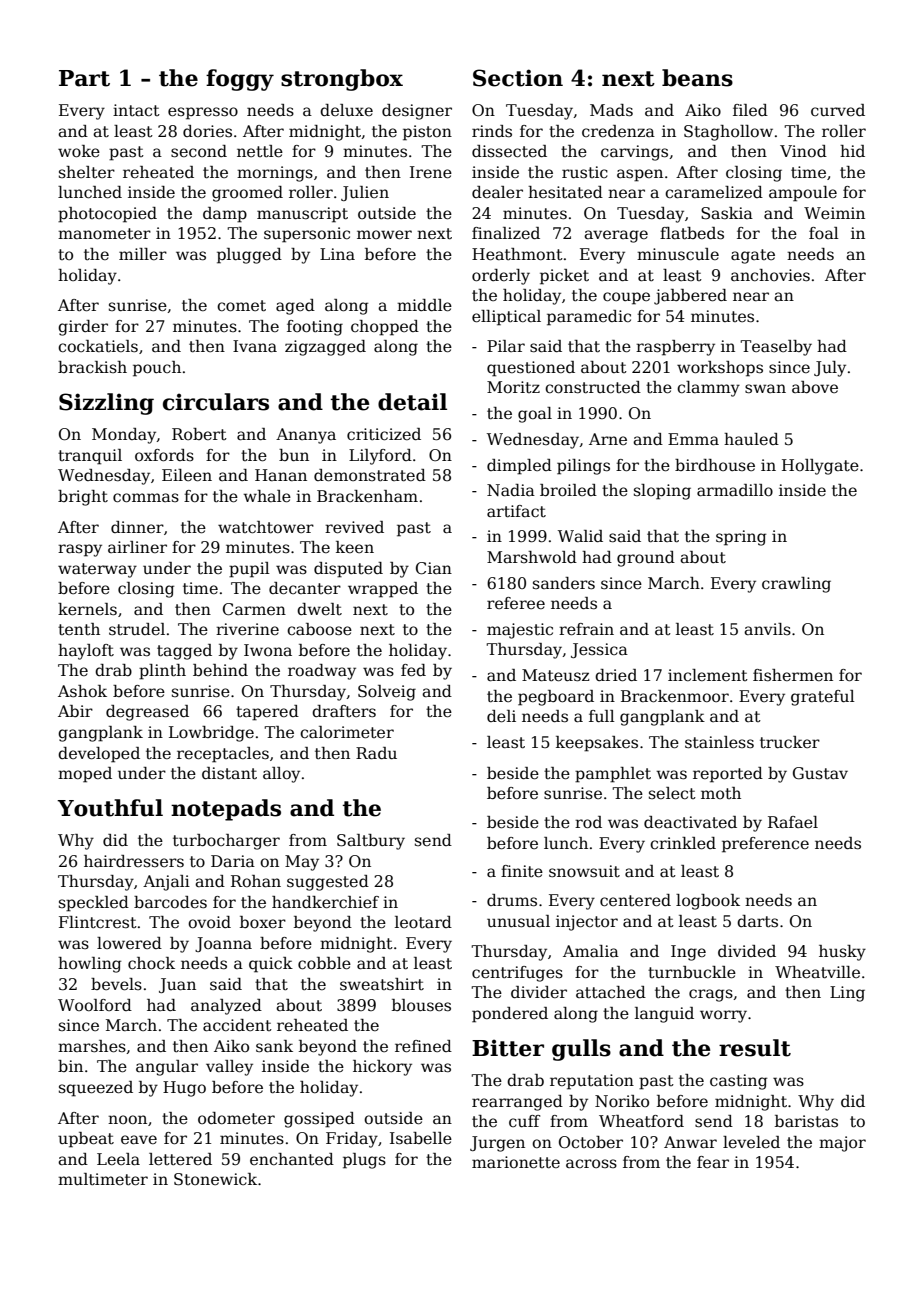  What do you see at coordinates (240, 80) in the page?
I see `foggy` at bounding box center [240, 80].
